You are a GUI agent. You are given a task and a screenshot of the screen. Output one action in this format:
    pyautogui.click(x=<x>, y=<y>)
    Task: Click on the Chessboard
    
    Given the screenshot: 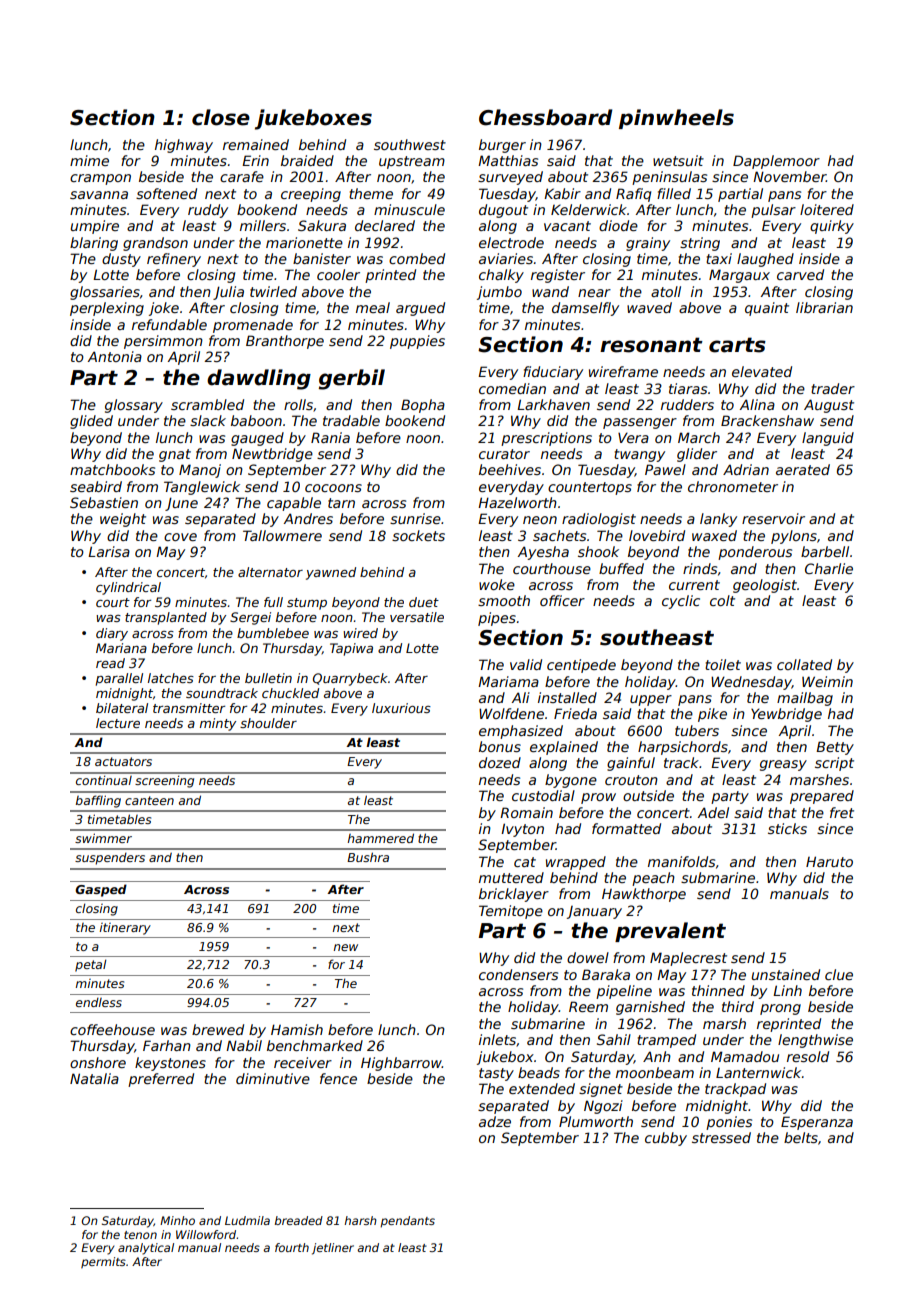 What is the action you would take?
    pyautogui.click(x=545, y=117)
